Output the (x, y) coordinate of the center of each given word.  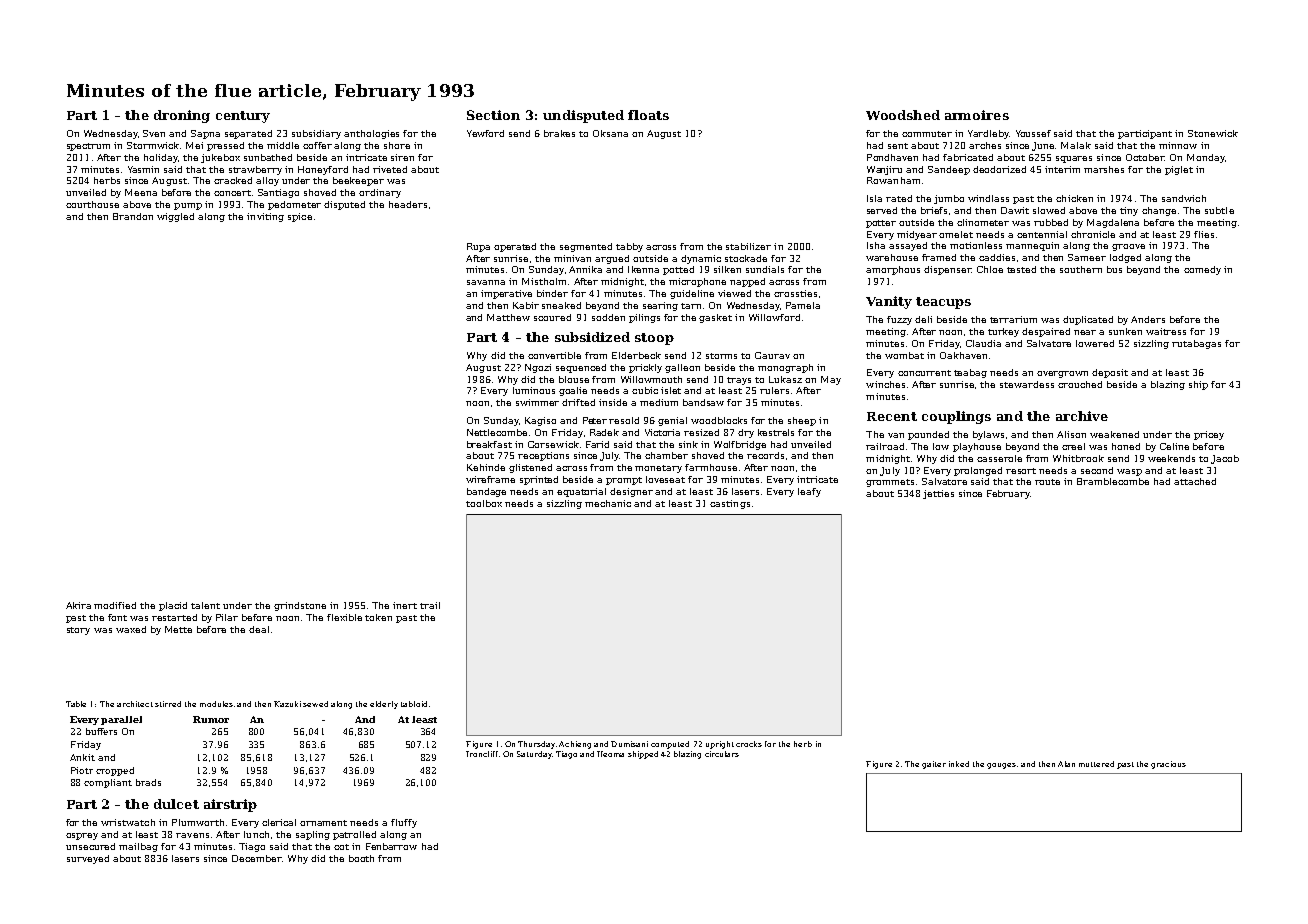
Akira (78, 605)
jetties (938, 494)
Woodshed (903, 115)
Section (493, 115)
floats (648, 115)
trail (430, 605)
